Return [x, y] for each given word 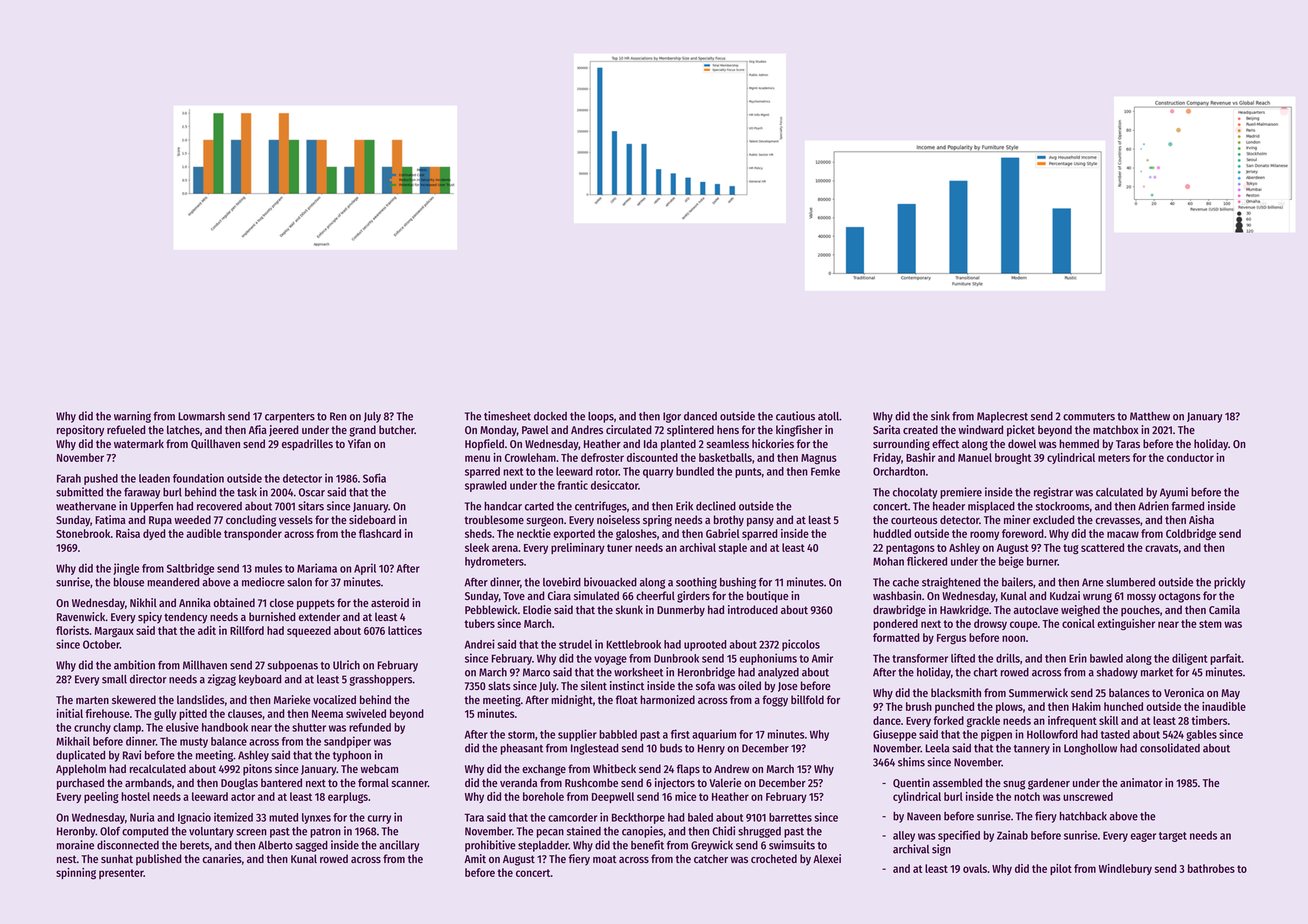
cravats [1161, 548]
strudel [575, 644]
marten [92, 700]
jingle [126, 569]
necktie [534, 533]
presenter [121, 874]
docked [550, 416]
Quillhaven [215, 444]
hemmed [1079, 443]
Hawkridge [964, 611]
